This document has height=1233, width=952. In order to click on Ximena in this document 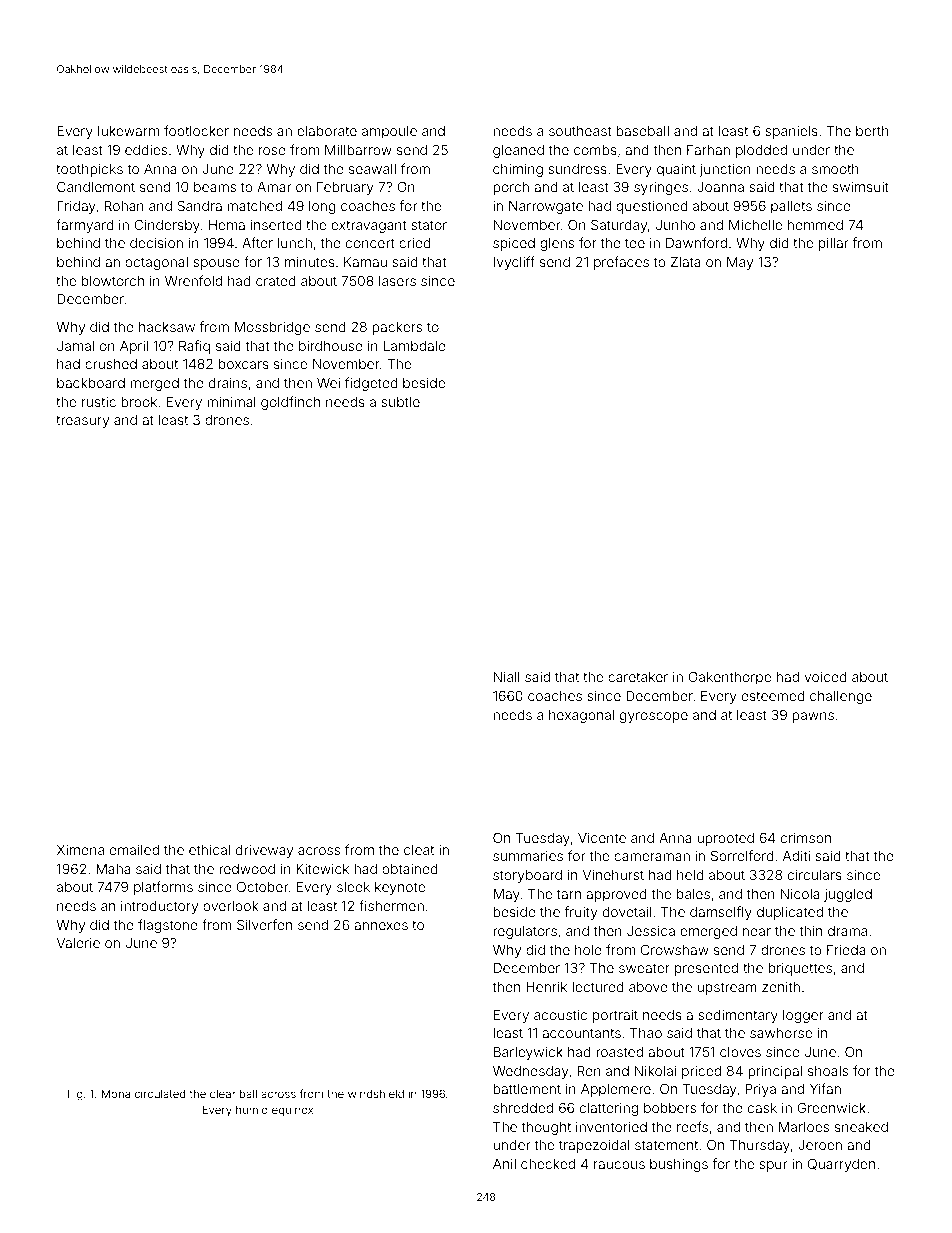, I will do `click(80, 850)`.
